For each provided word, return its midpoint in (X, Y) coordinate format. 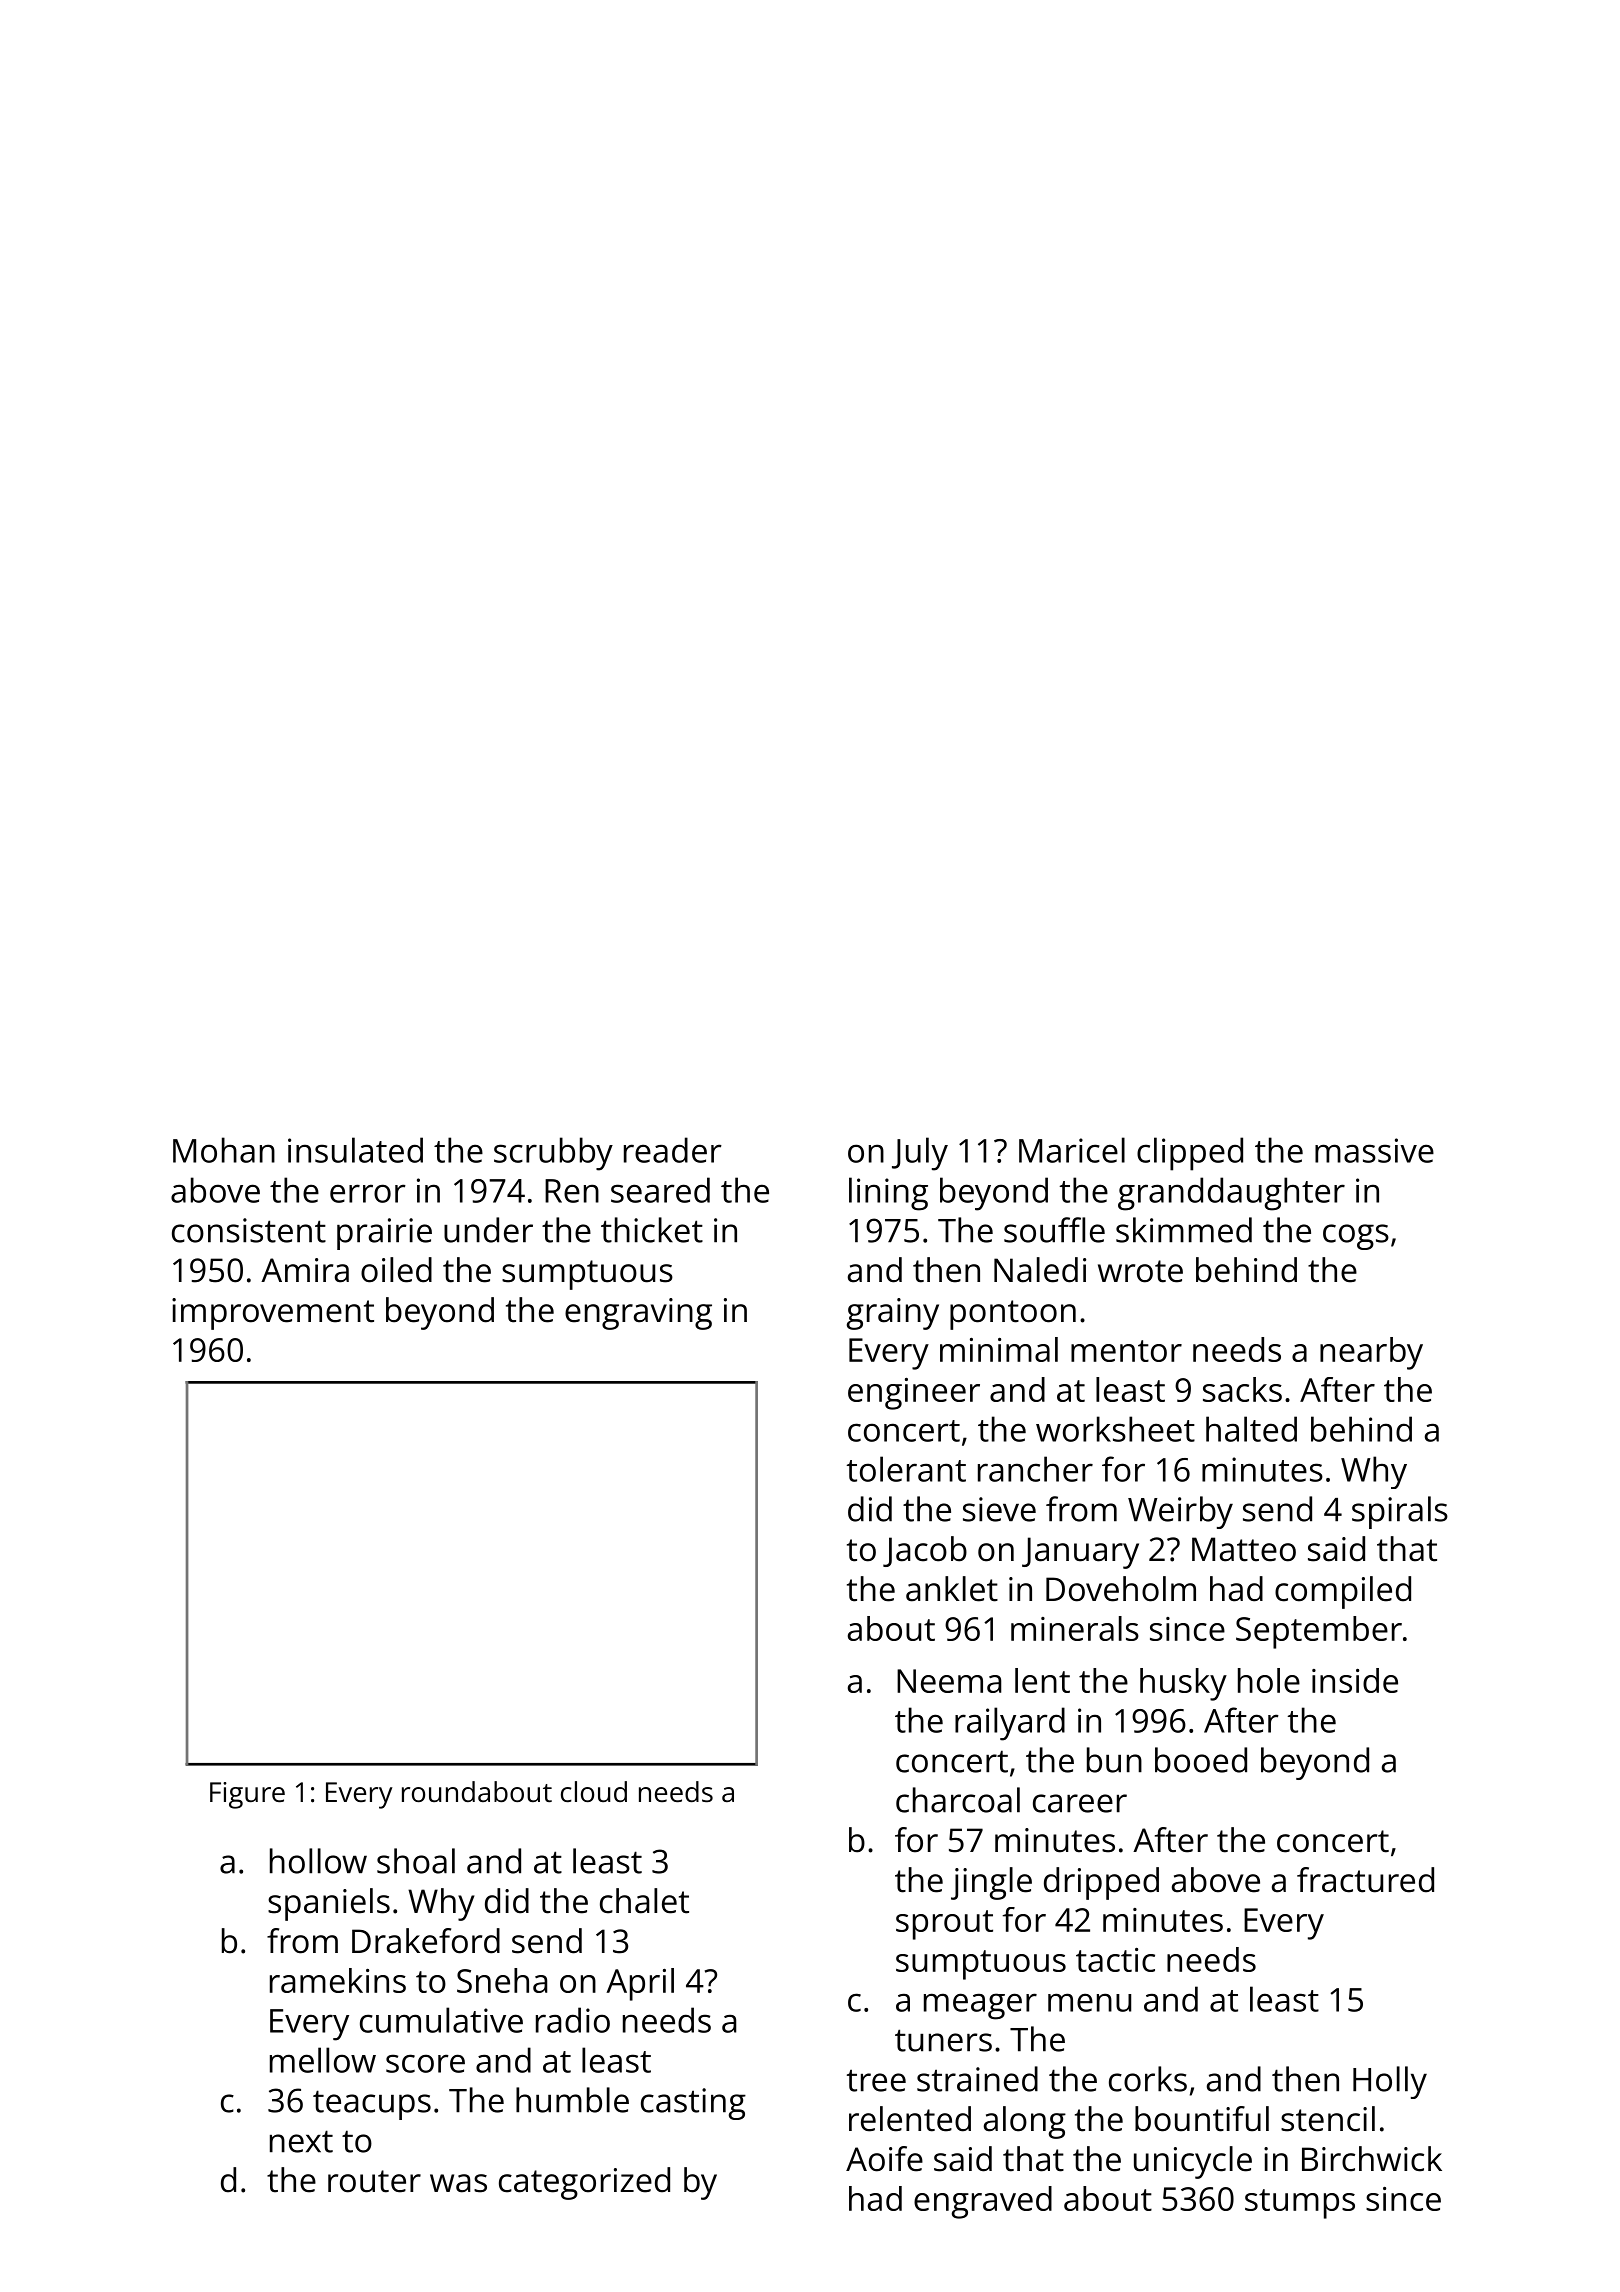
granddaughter (1231, 1194)
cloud (594, 1791)
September (1319, 1632)
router (374, 2181)
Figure (247, 1795)
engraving (638, 1314)
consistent (249, 1230)
